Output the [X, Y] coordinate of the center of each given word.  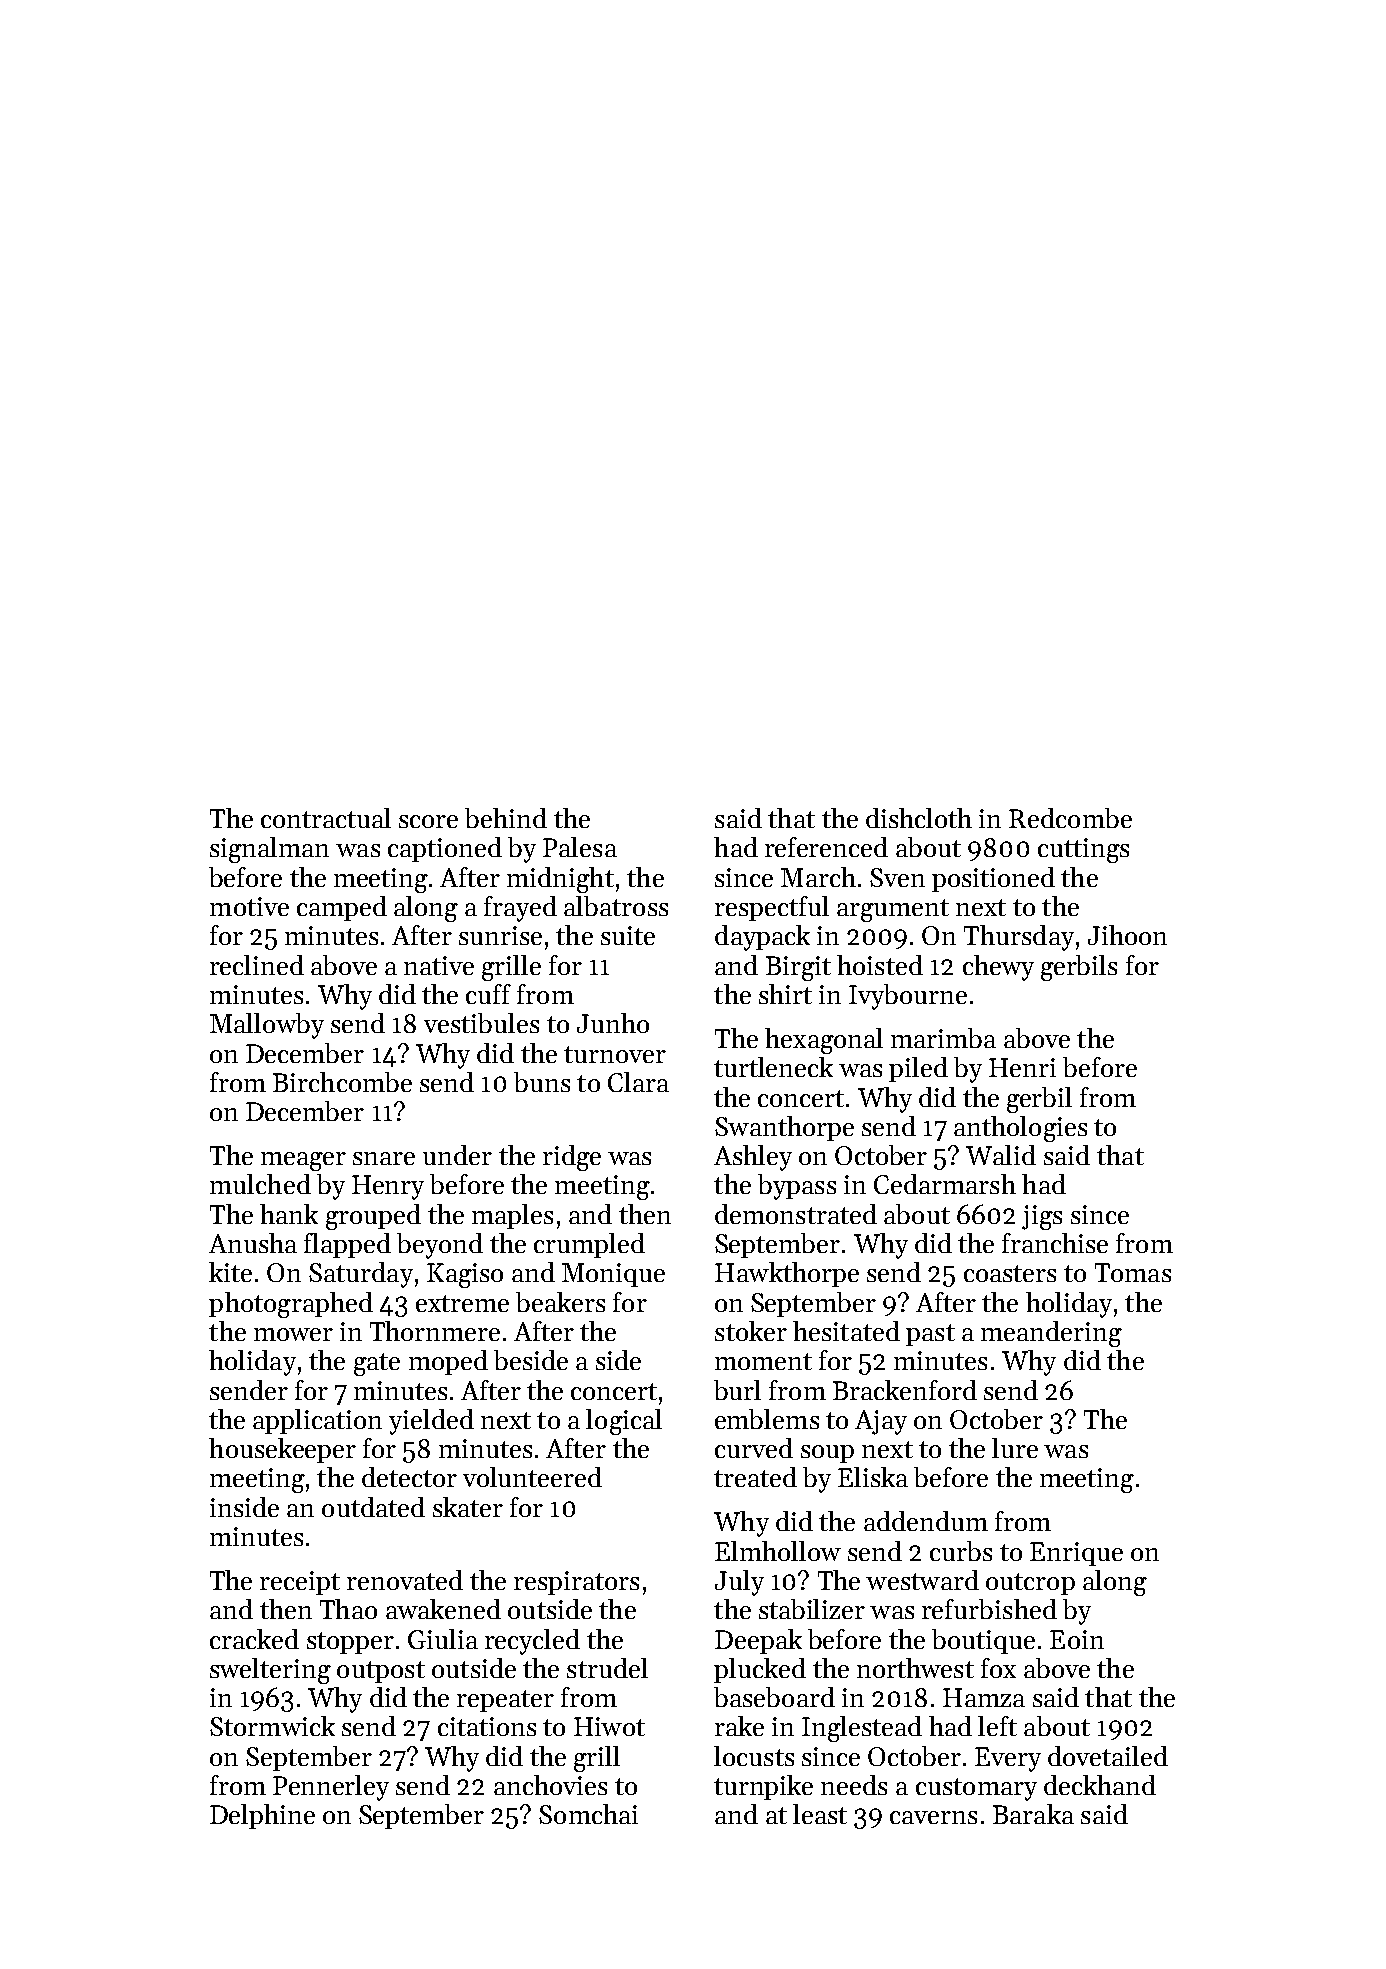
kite [230, 1272]
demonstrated [796, 1214]
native [439, 965]
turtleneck [773, 1067]
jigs [1042, 1217]
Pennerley [331, 1788]
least [820, 1814]
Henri [1022, 1067]
